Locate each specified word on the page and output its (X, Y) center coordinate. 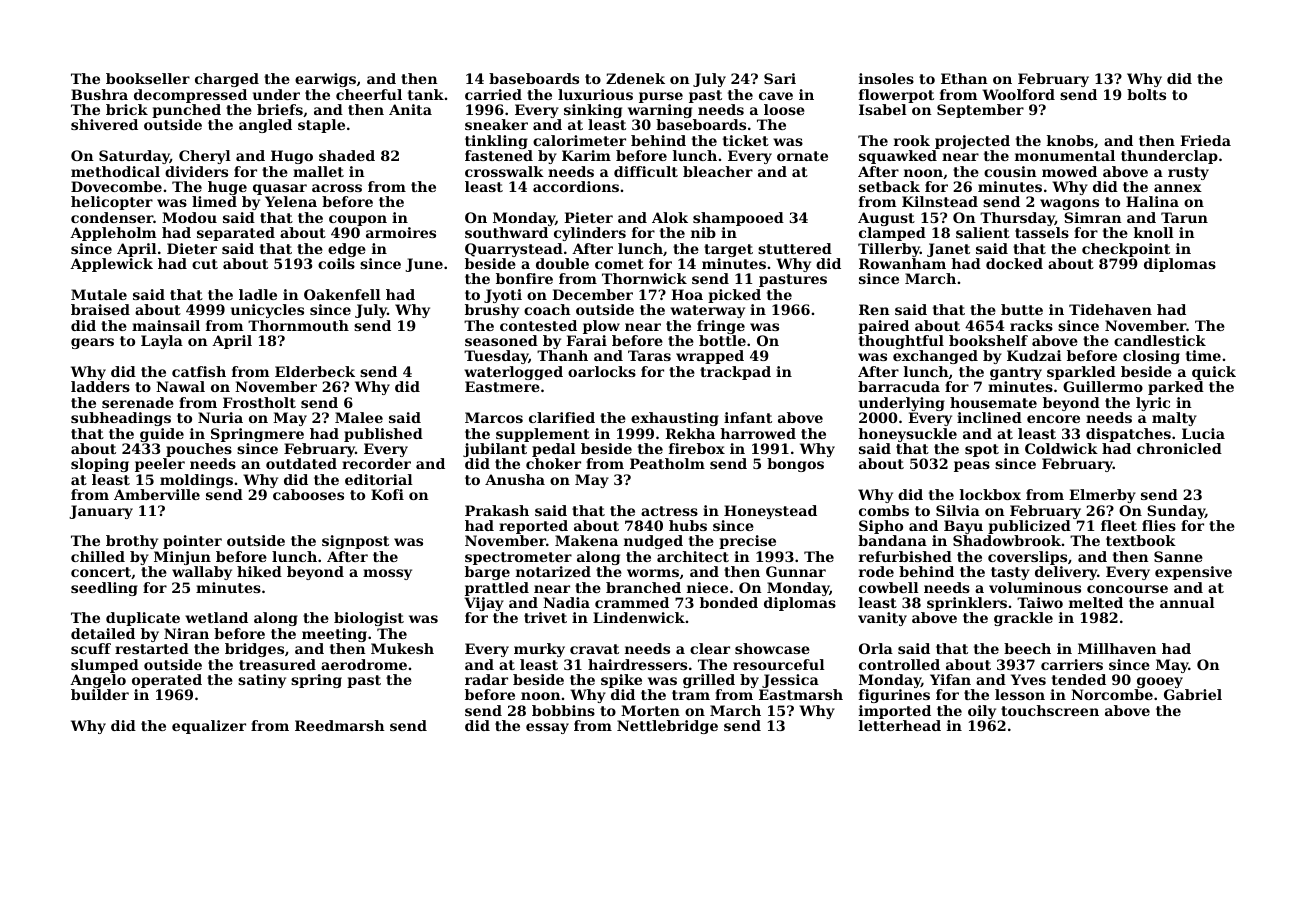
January (101, 512)
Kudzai (1034, 355)
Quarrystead (514, 250)
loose (784, 109)
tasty (1010, 573)
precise (747, 542)
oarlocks (602, 371)
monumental (1065, 155)
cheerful (369, 94)
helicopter (112, 203)
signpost (355, 542)
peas (972, 466)
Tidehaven (1110, 309)
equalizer (209, 727)
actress (669, 511)
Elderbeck (315, 371)
